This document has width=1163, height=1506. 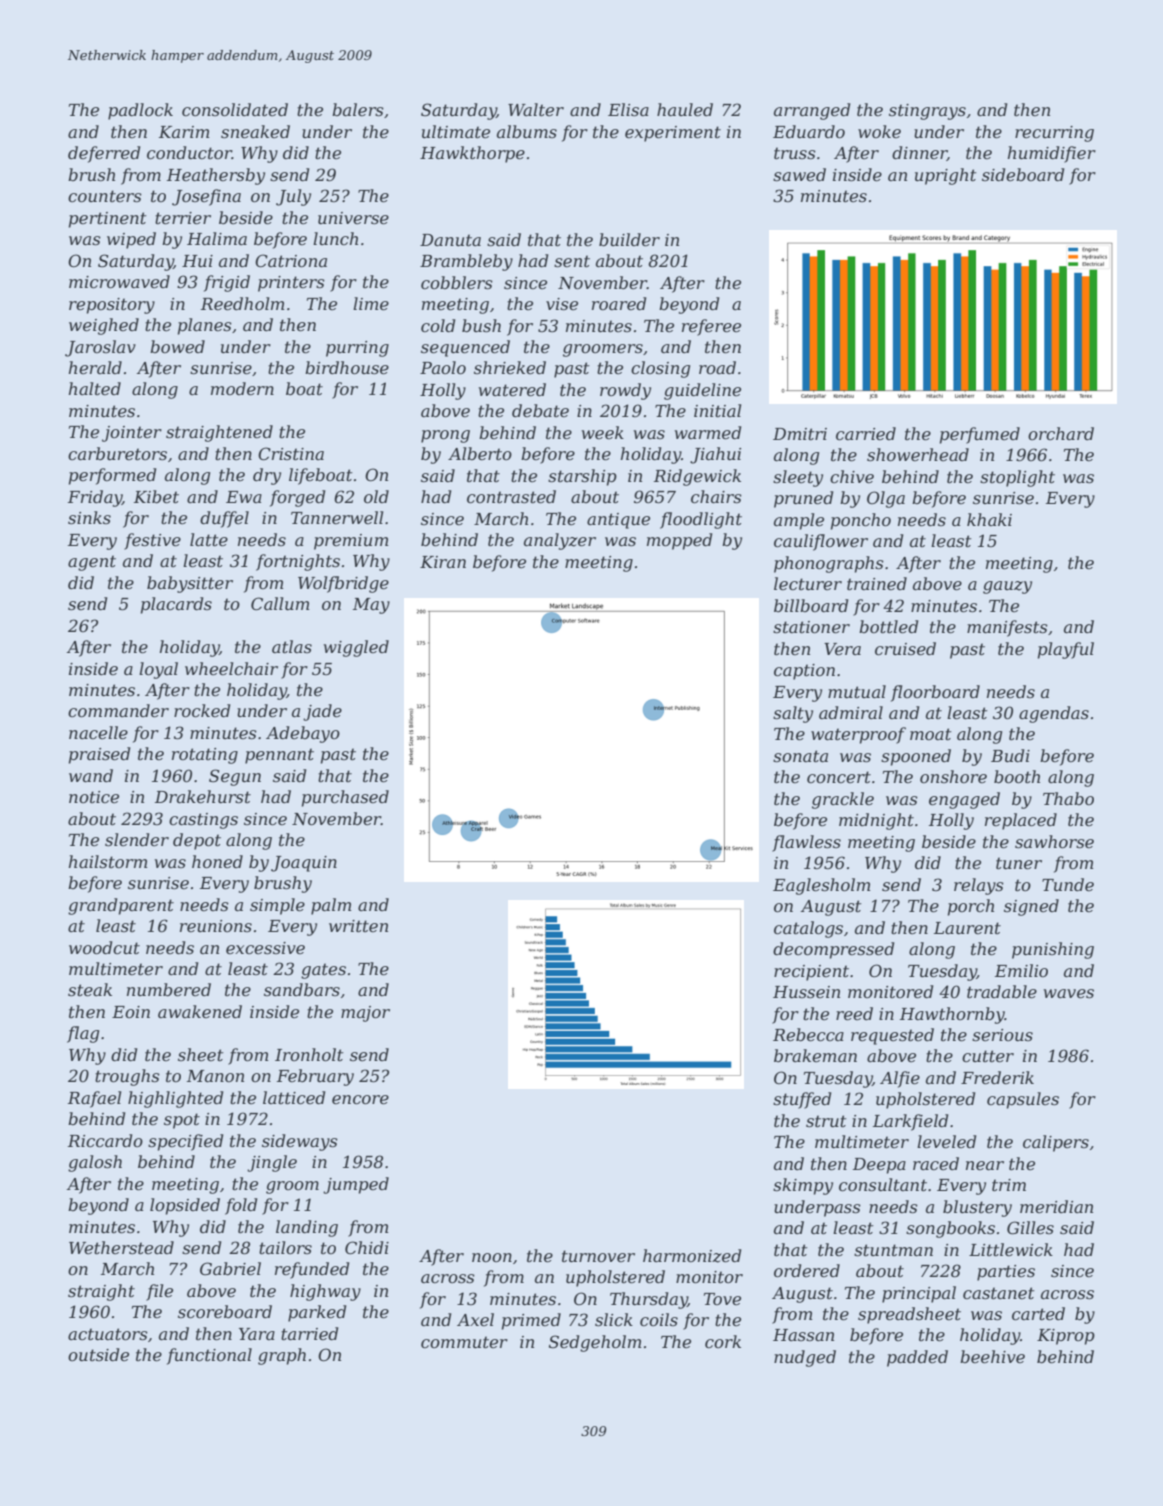 I want to click on commander, so click(x=118, y=710).
